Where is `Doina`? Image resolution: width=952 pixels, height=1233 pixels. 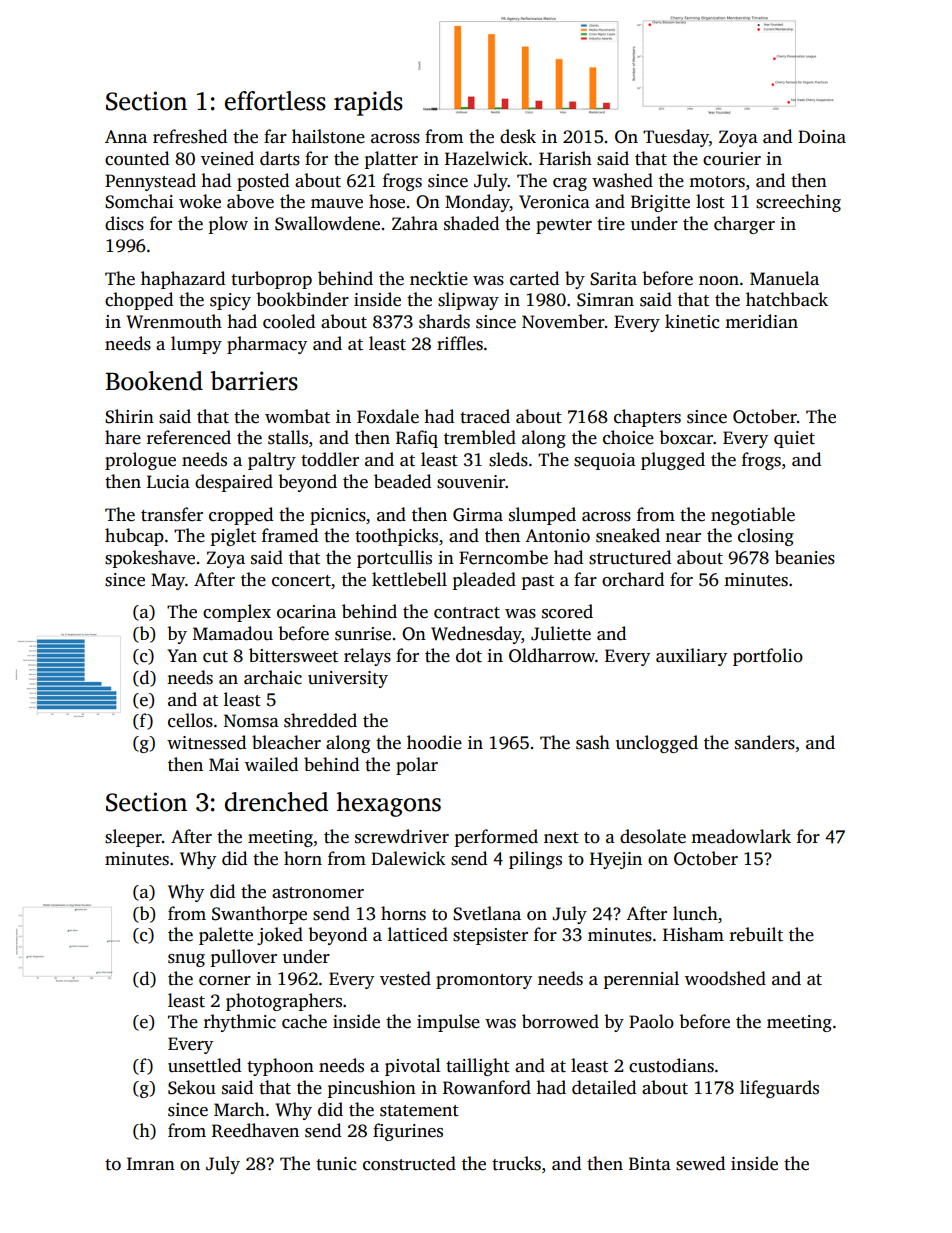 Doina is located at coordinates (822, 137).
